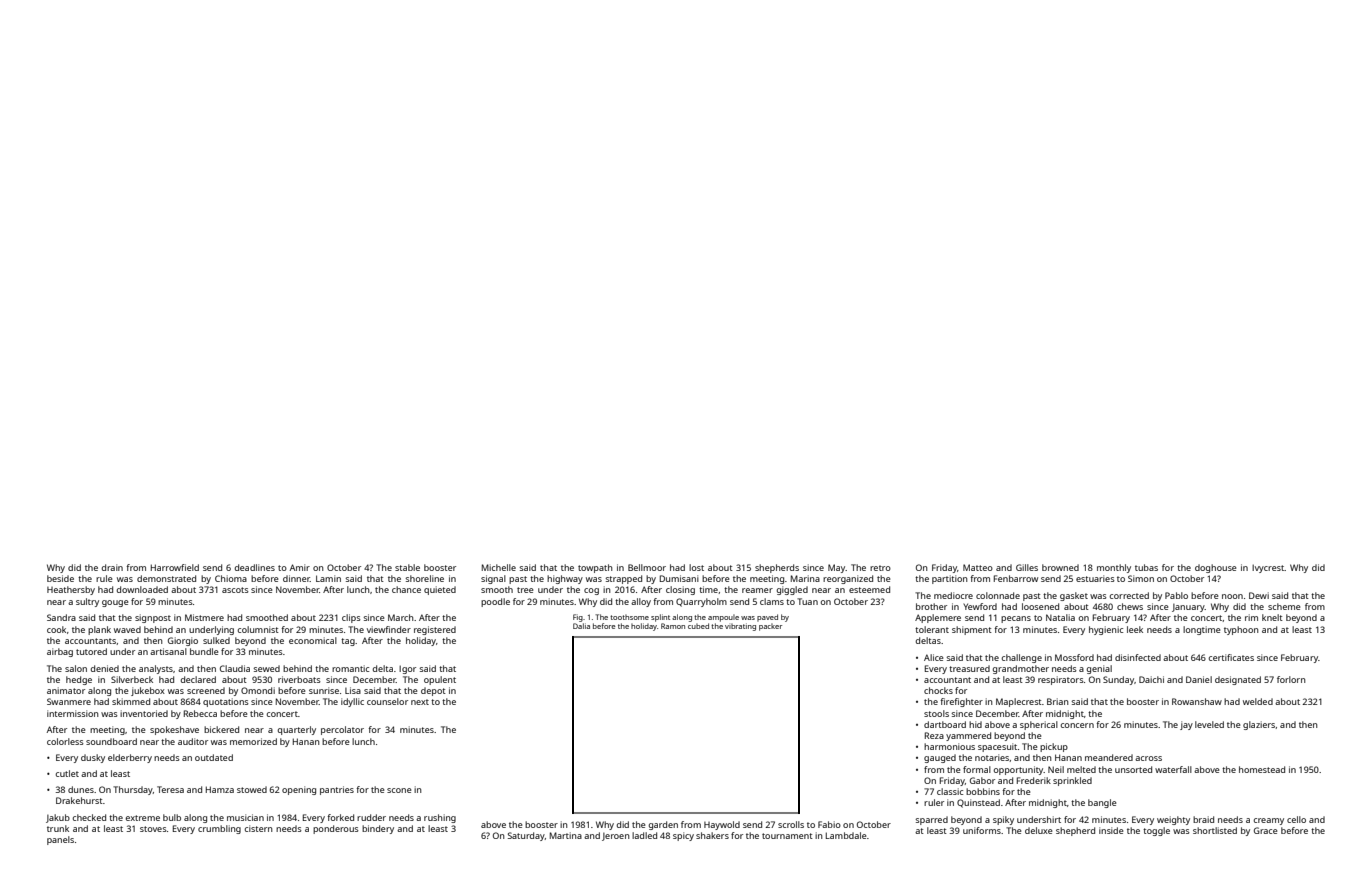 The height and width of the screenshot is (887, 1372). I want to click on Fabio, so click(829, 824).
